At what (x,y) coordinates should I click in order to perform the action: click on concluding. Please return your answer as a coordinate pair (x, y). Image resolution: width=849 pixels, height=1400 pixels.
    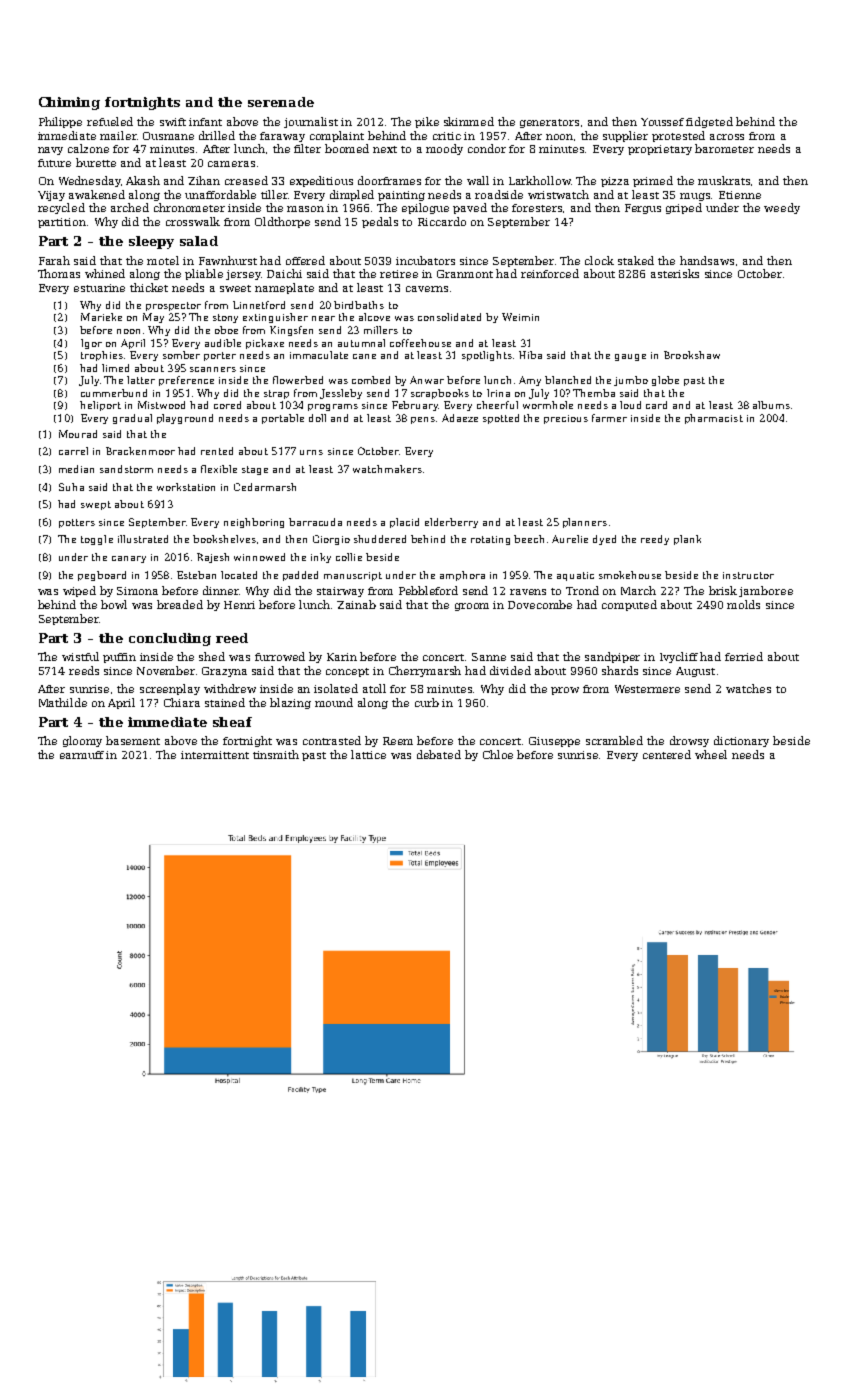
    Looking at the image, I should click on (170, 639).
